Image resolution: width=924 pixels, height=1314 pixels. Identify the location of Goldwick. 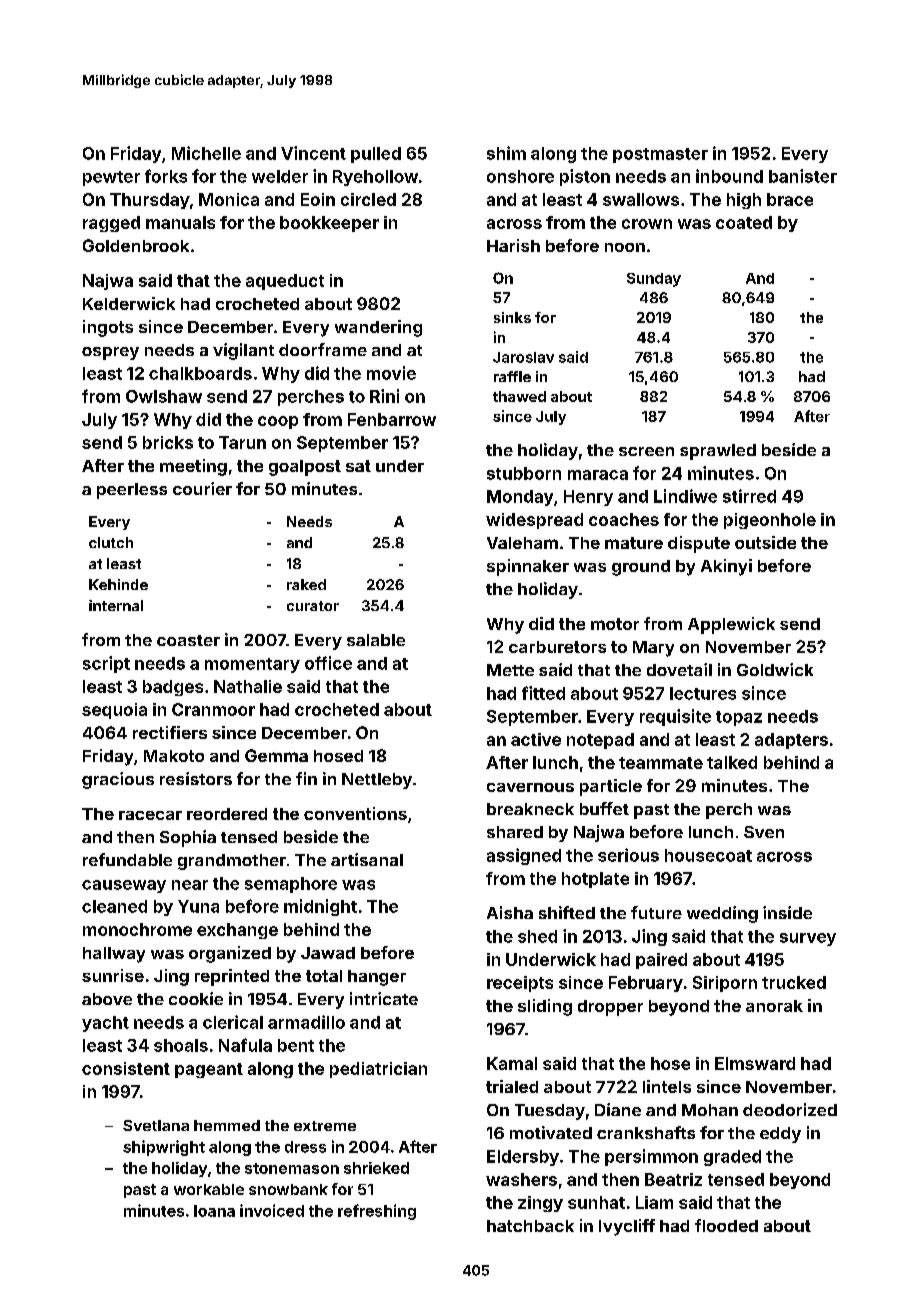
(775, 669).
